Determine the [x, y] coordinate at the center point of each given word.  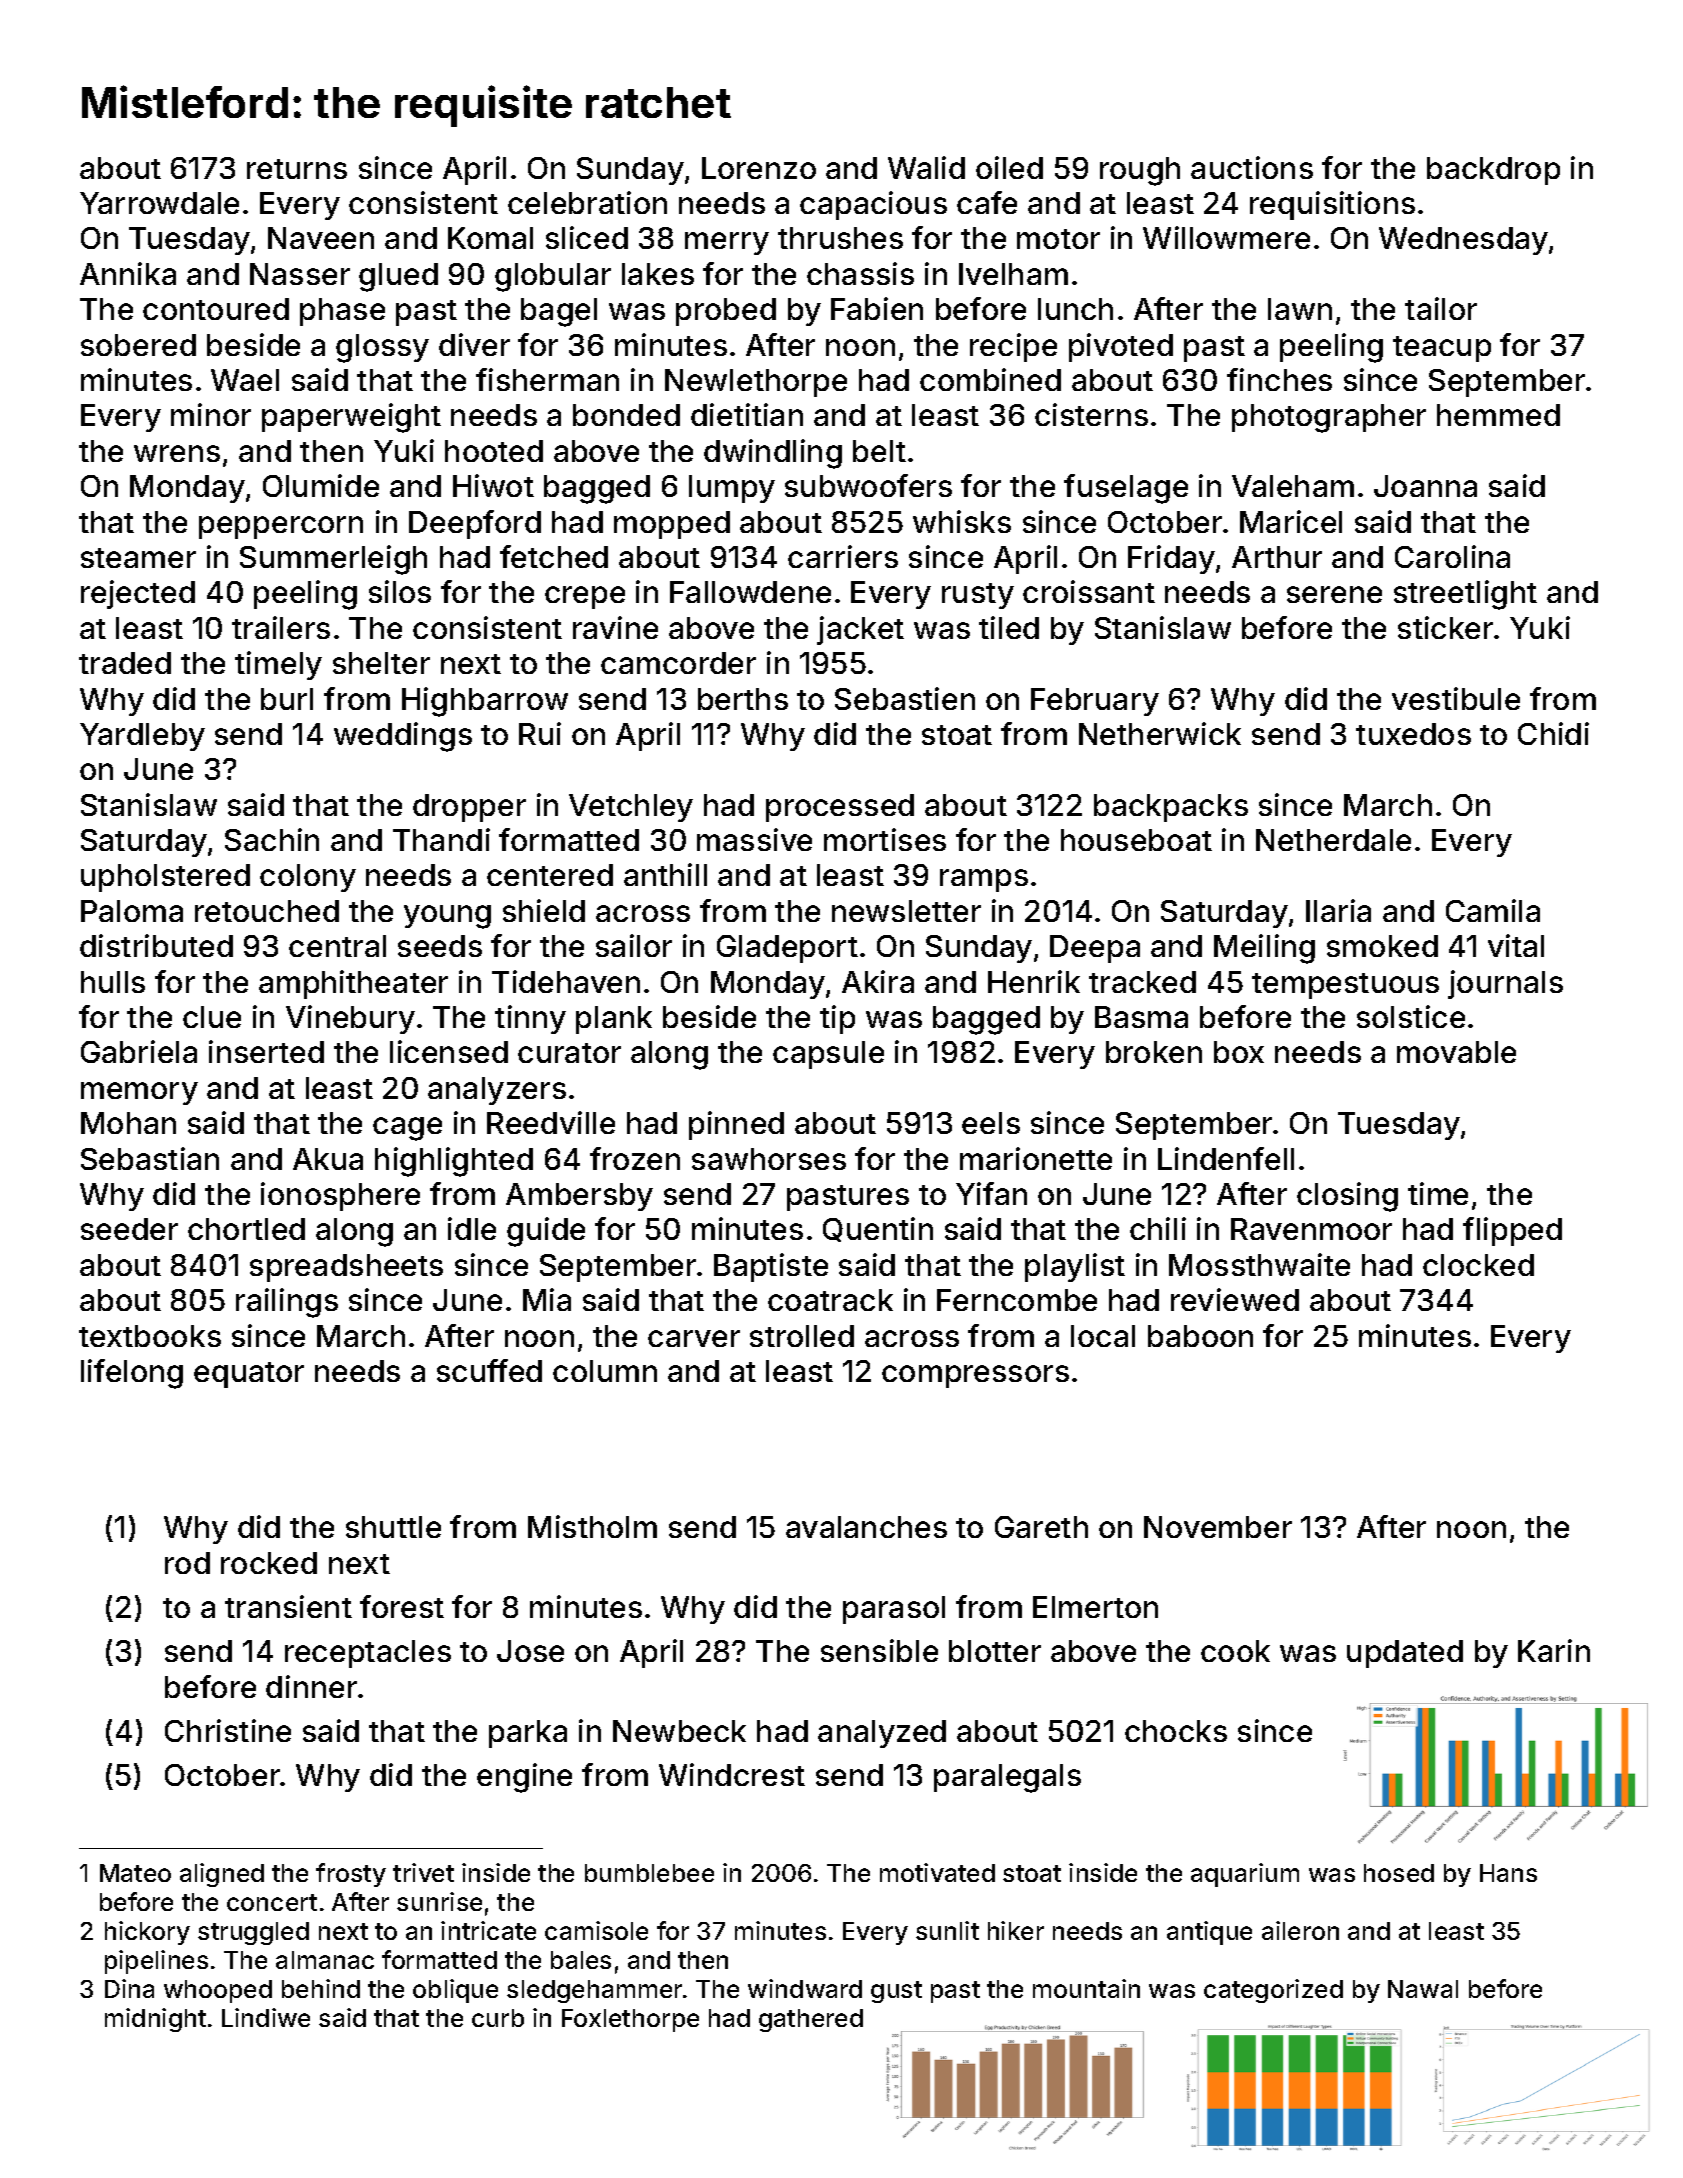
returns [297, 169]
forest [402, 1606]
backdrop [1493, 171]
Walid [926, 167]
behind [321, 1988]
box [1239, 1052]
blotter [995, 1651]
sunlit [947, 1930]
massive [754, 839]
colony [308, 878]
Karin [1554, 1650]
